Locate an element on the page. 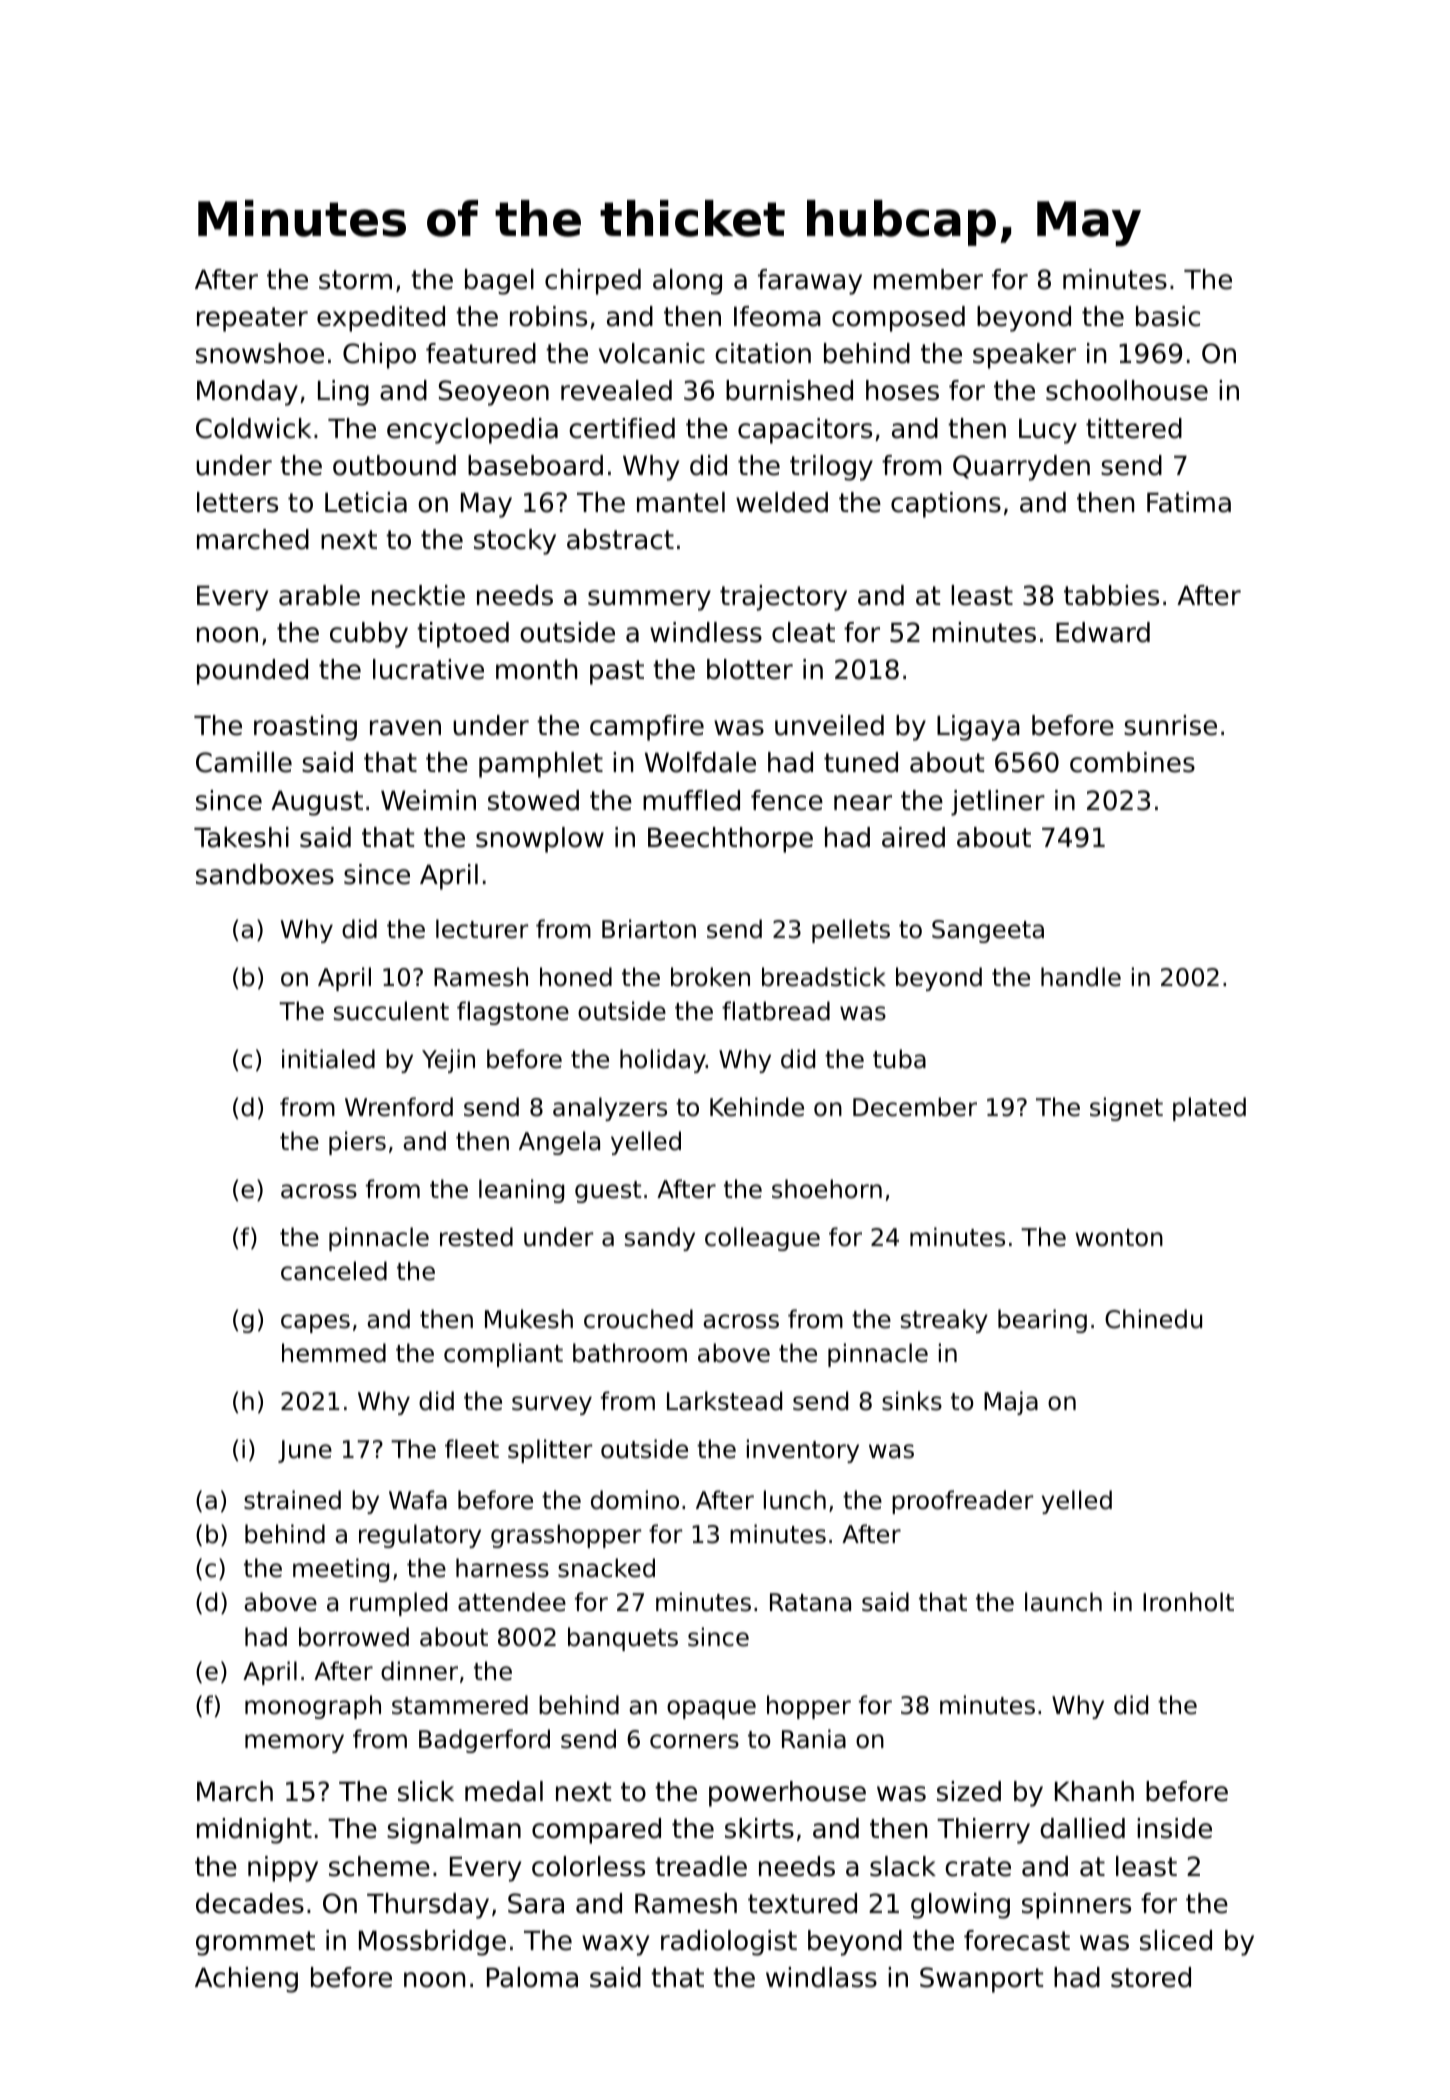 The height and width of the page is (2100, 1450). plated is located at coordinates (1209, 1109).
